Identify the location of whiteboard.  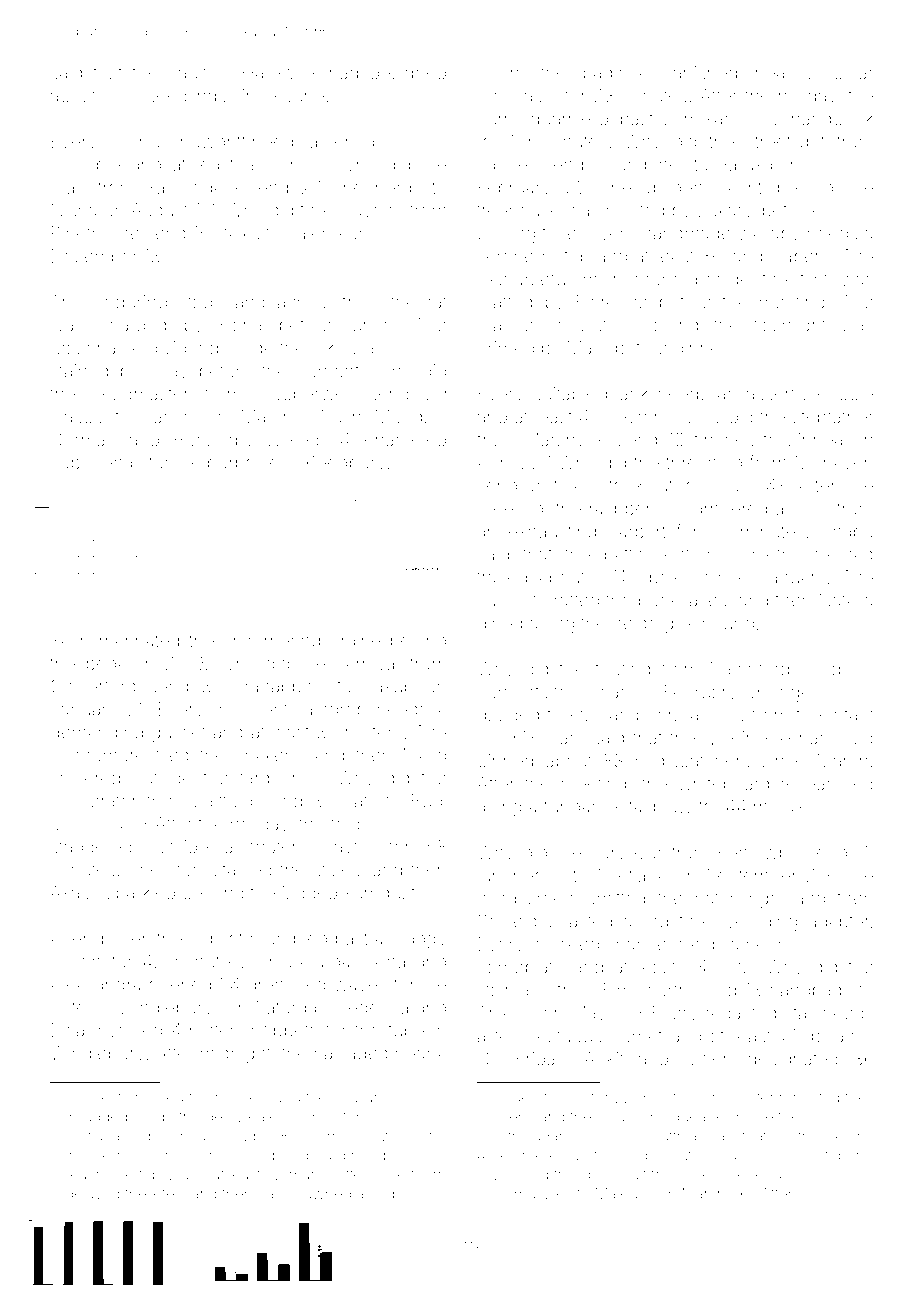
(723, 784).
